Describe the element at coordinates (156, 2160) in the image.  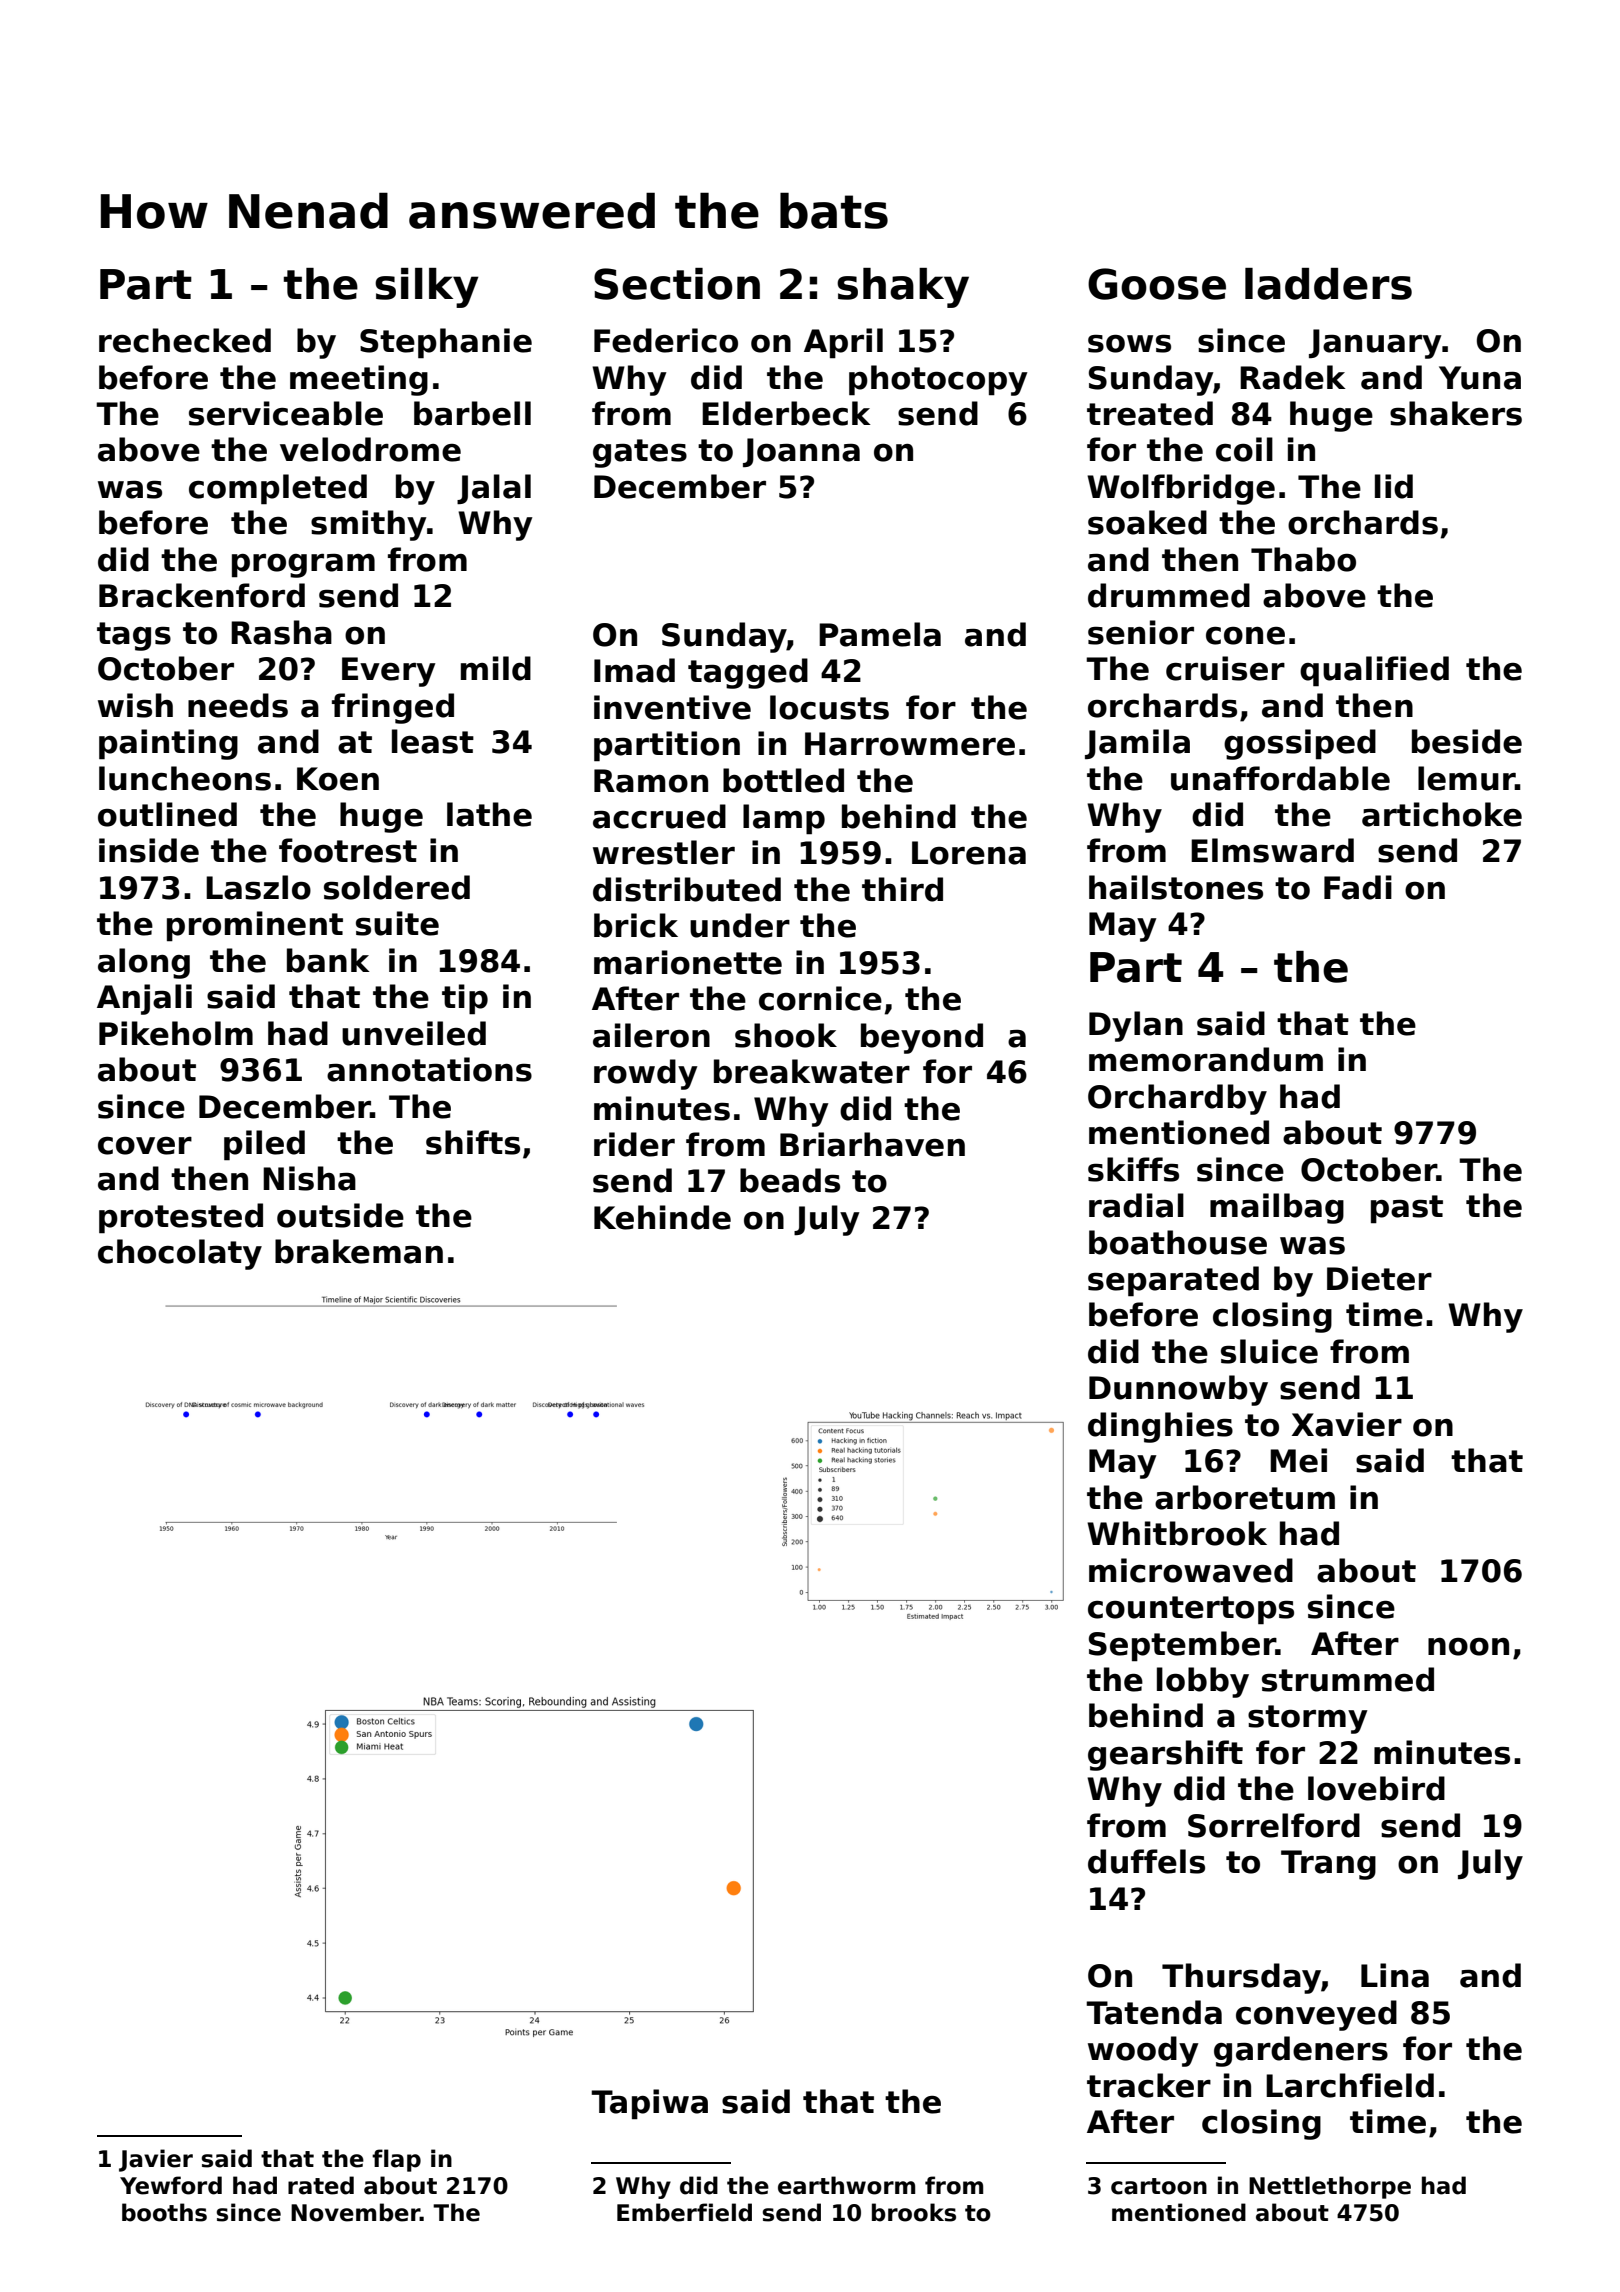
I see `Javier` at that location.
